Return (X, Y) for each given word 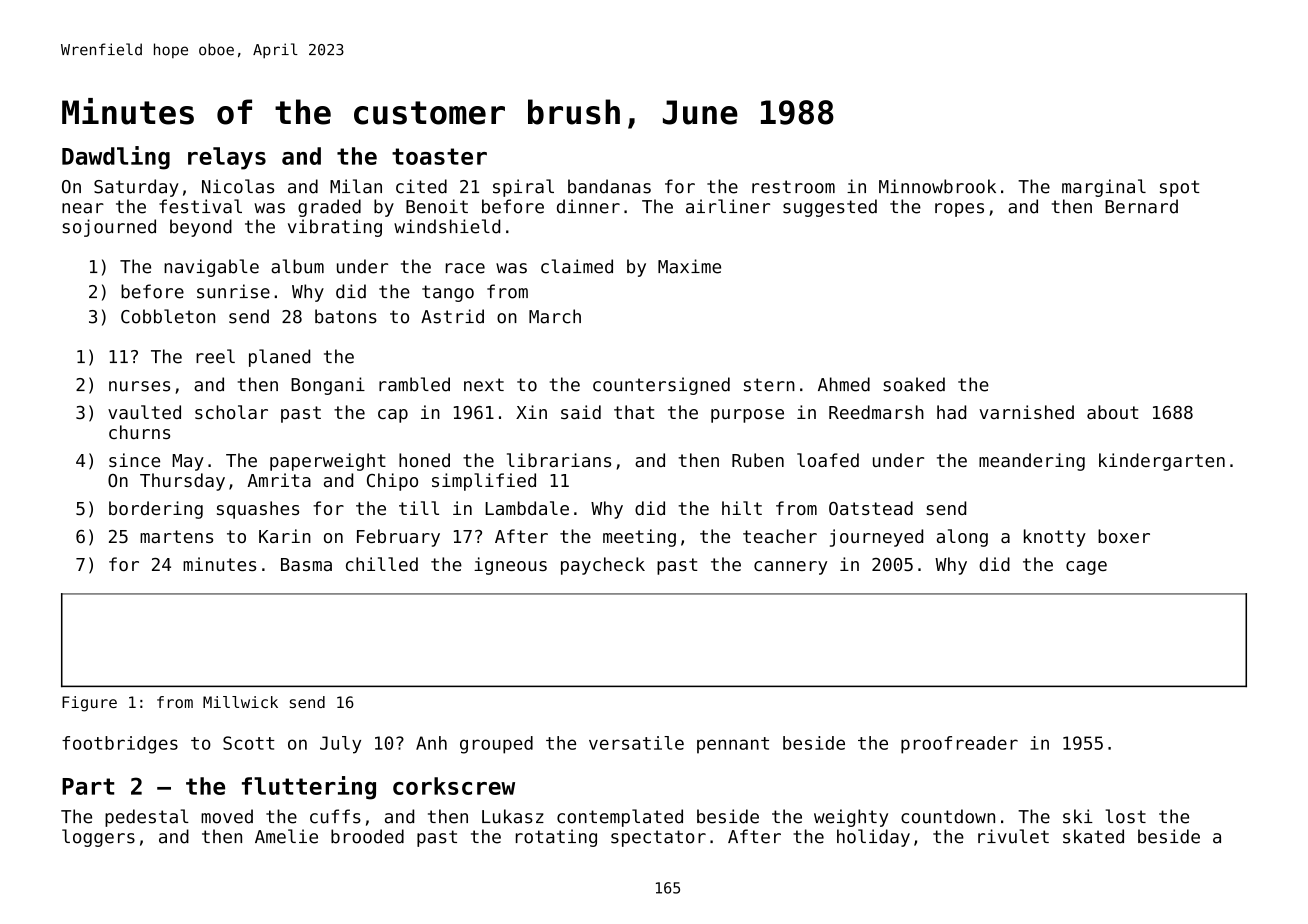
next (484, 385)
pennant (733, 745)
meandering (1032, 462)
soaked (914, 384)
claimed (577, 266)
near (83, 208)
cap (393, 416)
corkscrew (454, 786)
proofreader (959, 745)
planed (279, 358)
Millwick (240, 702)
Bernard (1141, 206)
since (134, 460)
